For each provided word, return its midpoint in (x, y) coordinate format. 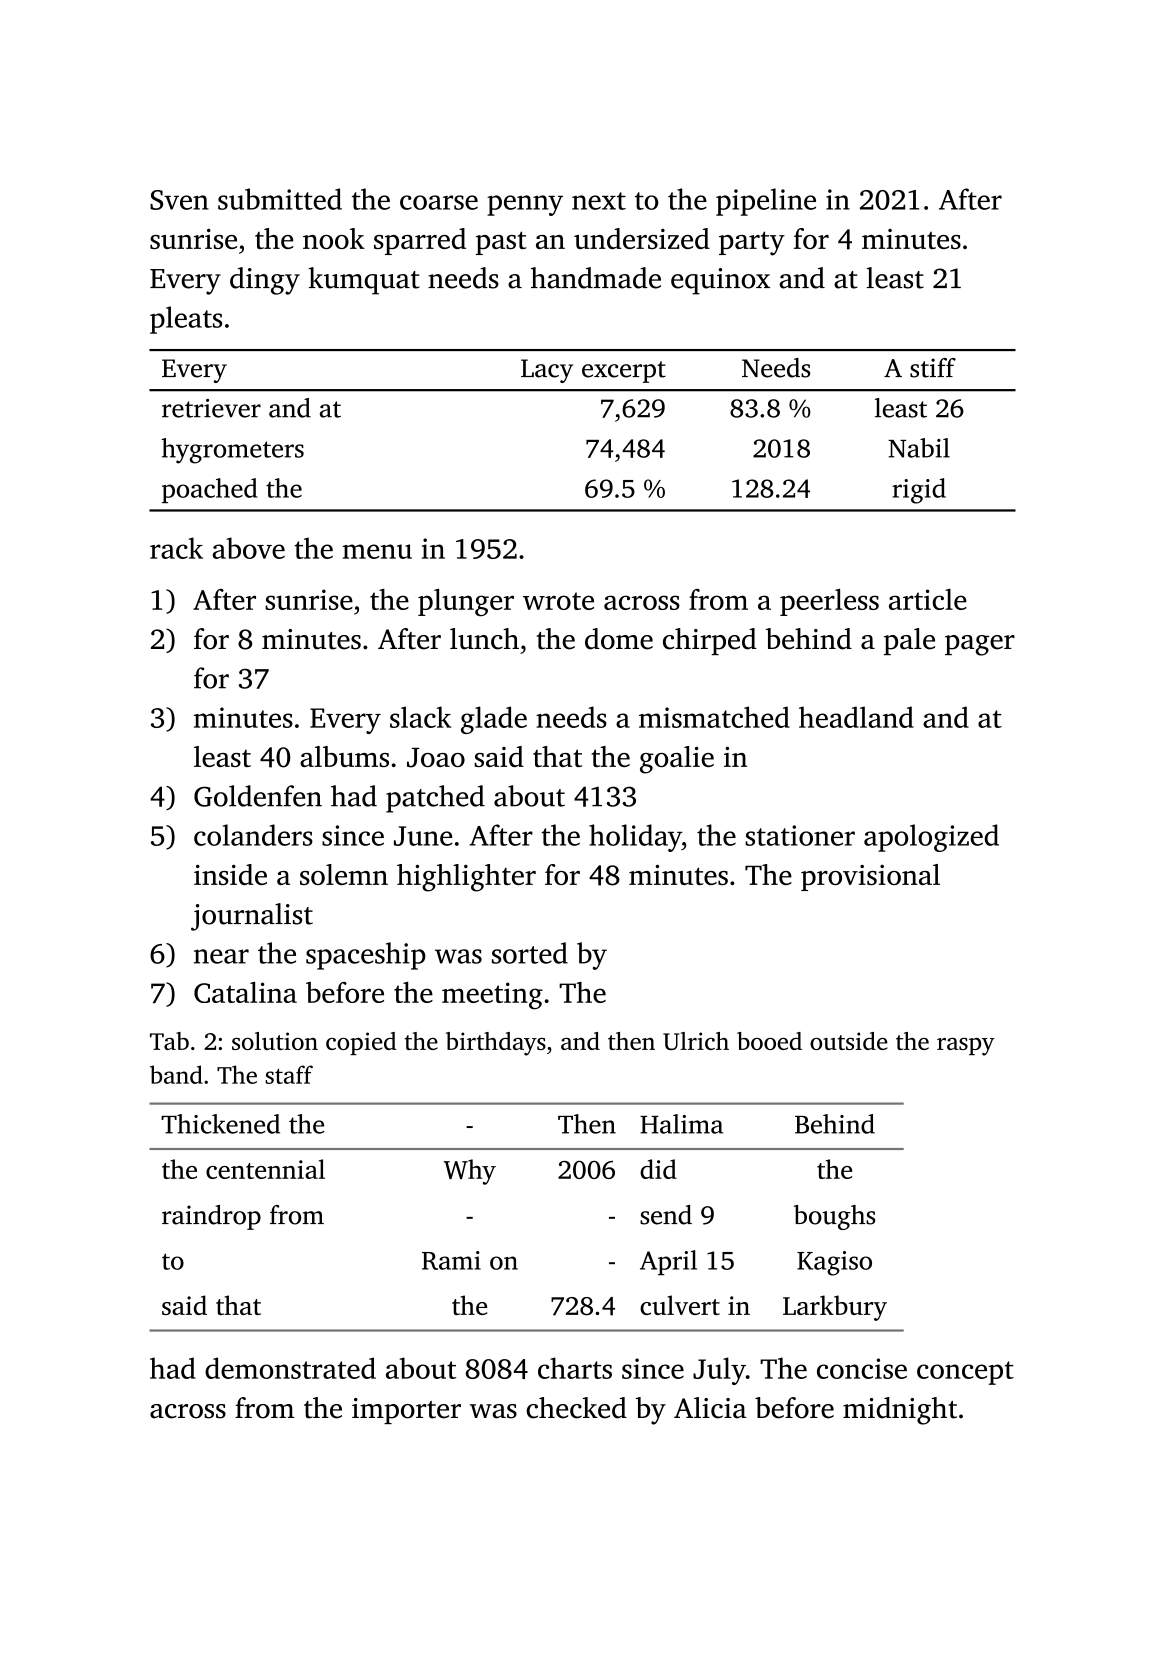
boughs (834, 1217)
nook (334, 238)
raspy (966, 1047)
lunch (484, 639)
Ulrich (696, 1041)
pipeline (766, 202)
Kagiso (834, 1263)
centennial (265, 1169)
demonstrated (290, 1368)
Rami (451, 1260)
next (599, 201)
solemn (344, 874)
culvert (680, 1305)
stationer (800, 835)
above (249, 548)
